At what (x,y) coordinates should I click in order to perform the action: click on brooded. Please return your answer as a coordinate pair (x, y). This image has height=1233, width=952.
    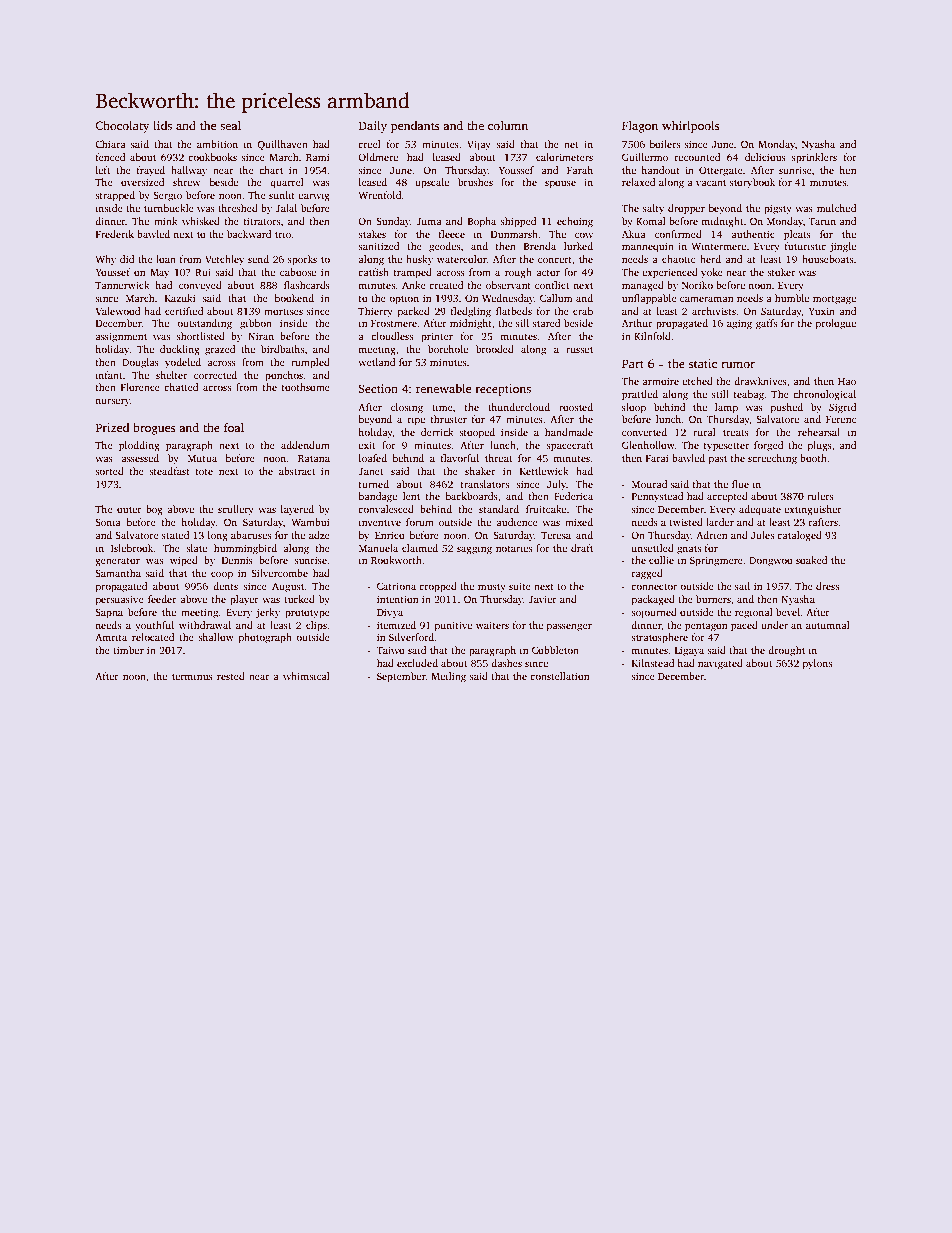
    Looking at the image, I should click on (495, 349).
